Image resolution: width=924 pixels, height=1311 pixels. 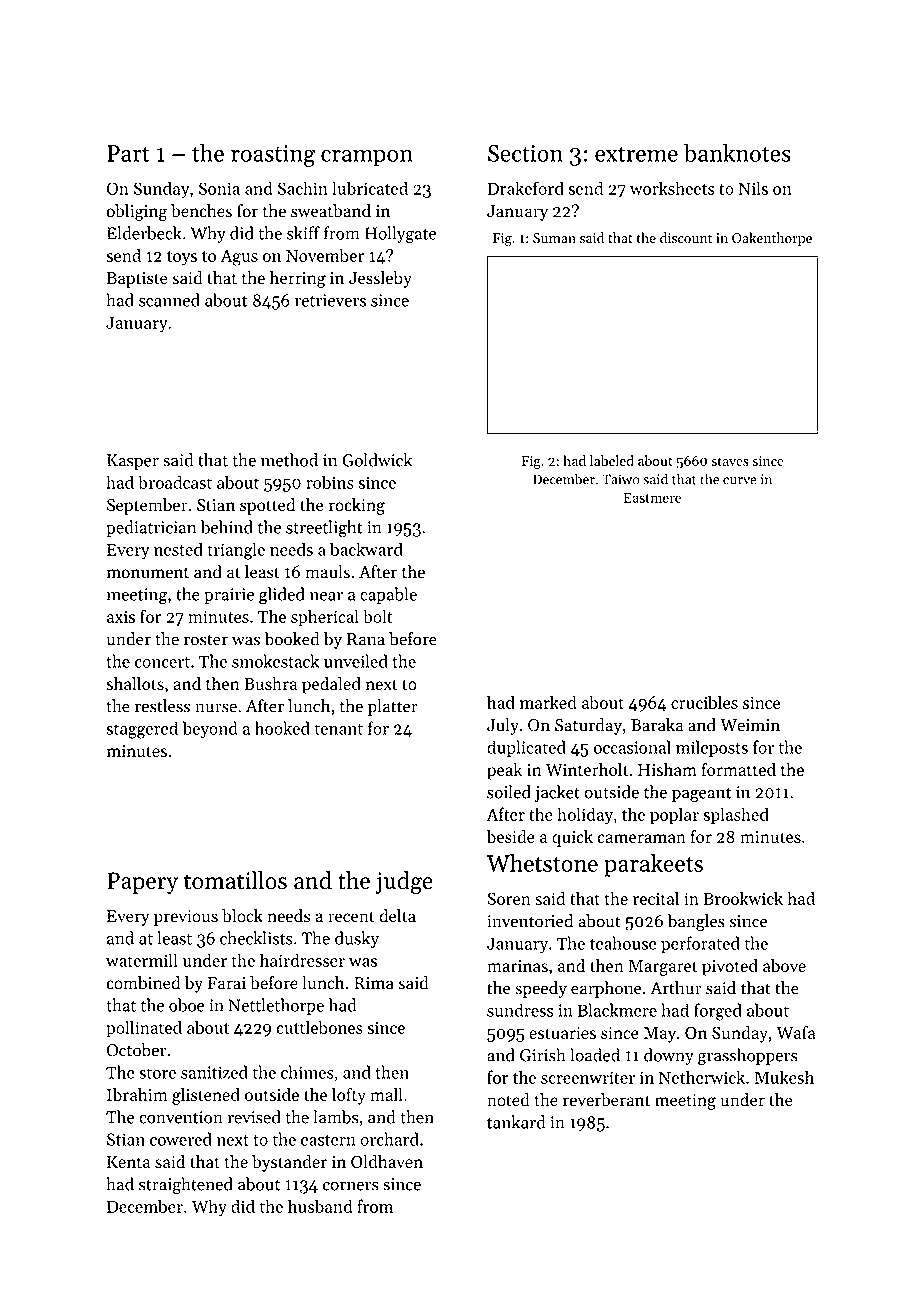 What do you see at coordinates (737, 152) in the screenshot?
I see `banknotes` at bounding box center [737, 152].
